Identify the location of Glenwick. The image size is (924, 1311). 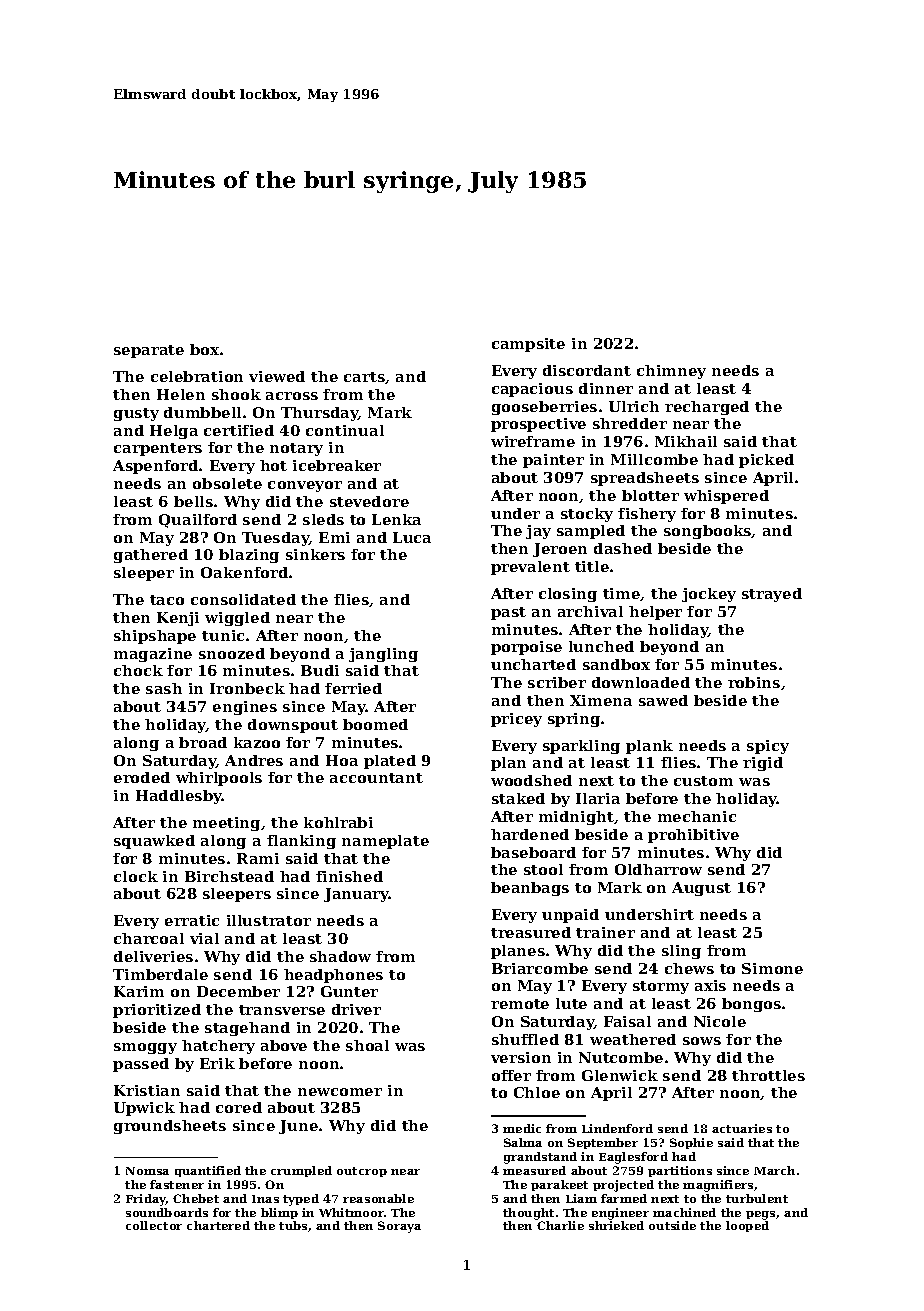
(620, 1075).
